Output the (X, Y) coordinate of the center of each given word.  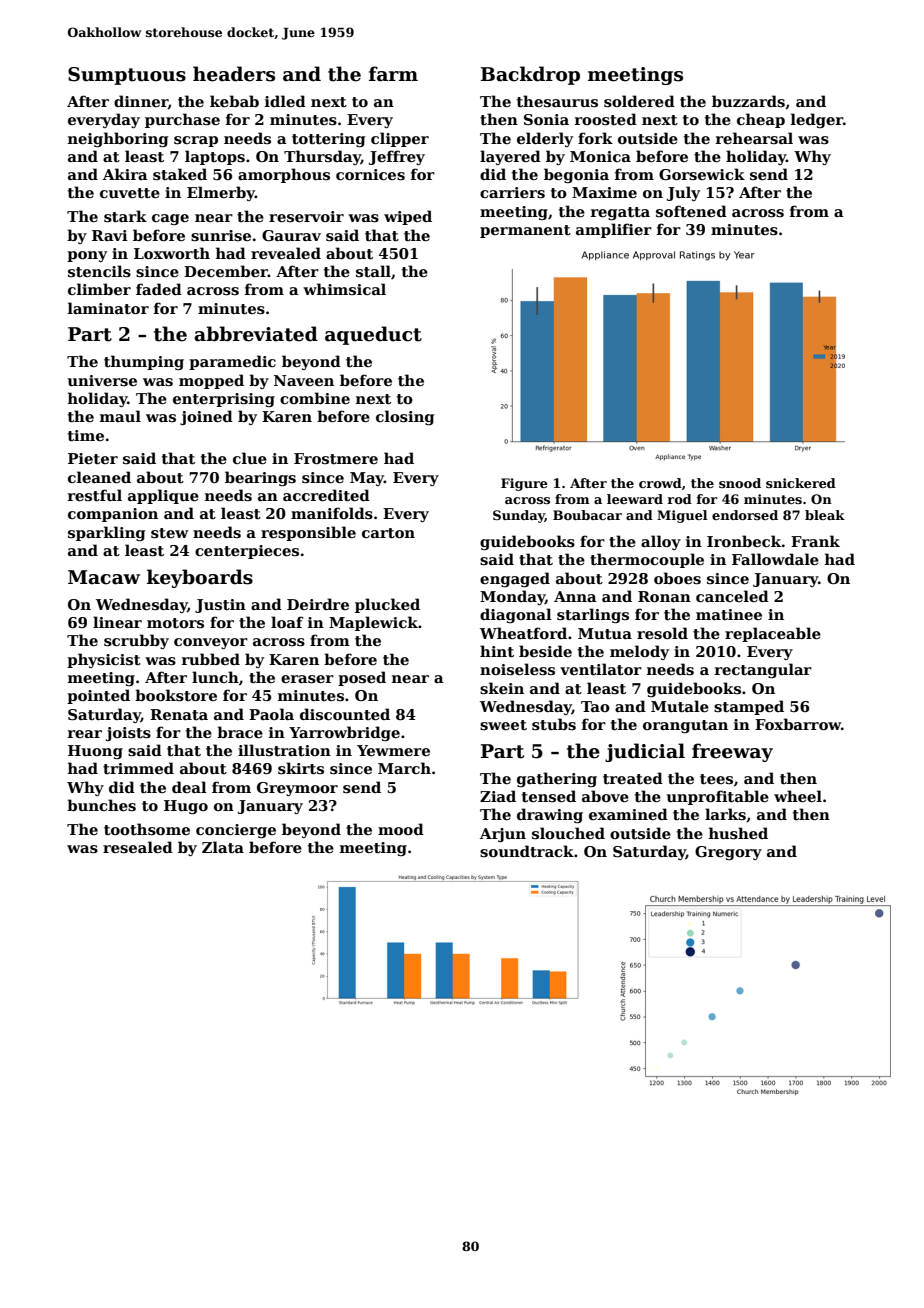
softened (691, 211)
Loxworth (172, 253)
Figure (524, 484)
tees (716, 779)
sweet (503, 725)
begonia (576, 175)
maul (120, 416)
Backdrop (530, 75)
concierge (236, 831)
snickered (801, 483)
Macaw (104, 577)
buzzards (748, 101)
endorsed (745, 515)
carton (388, 533)
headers (234, 74)
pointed (98, 696)
